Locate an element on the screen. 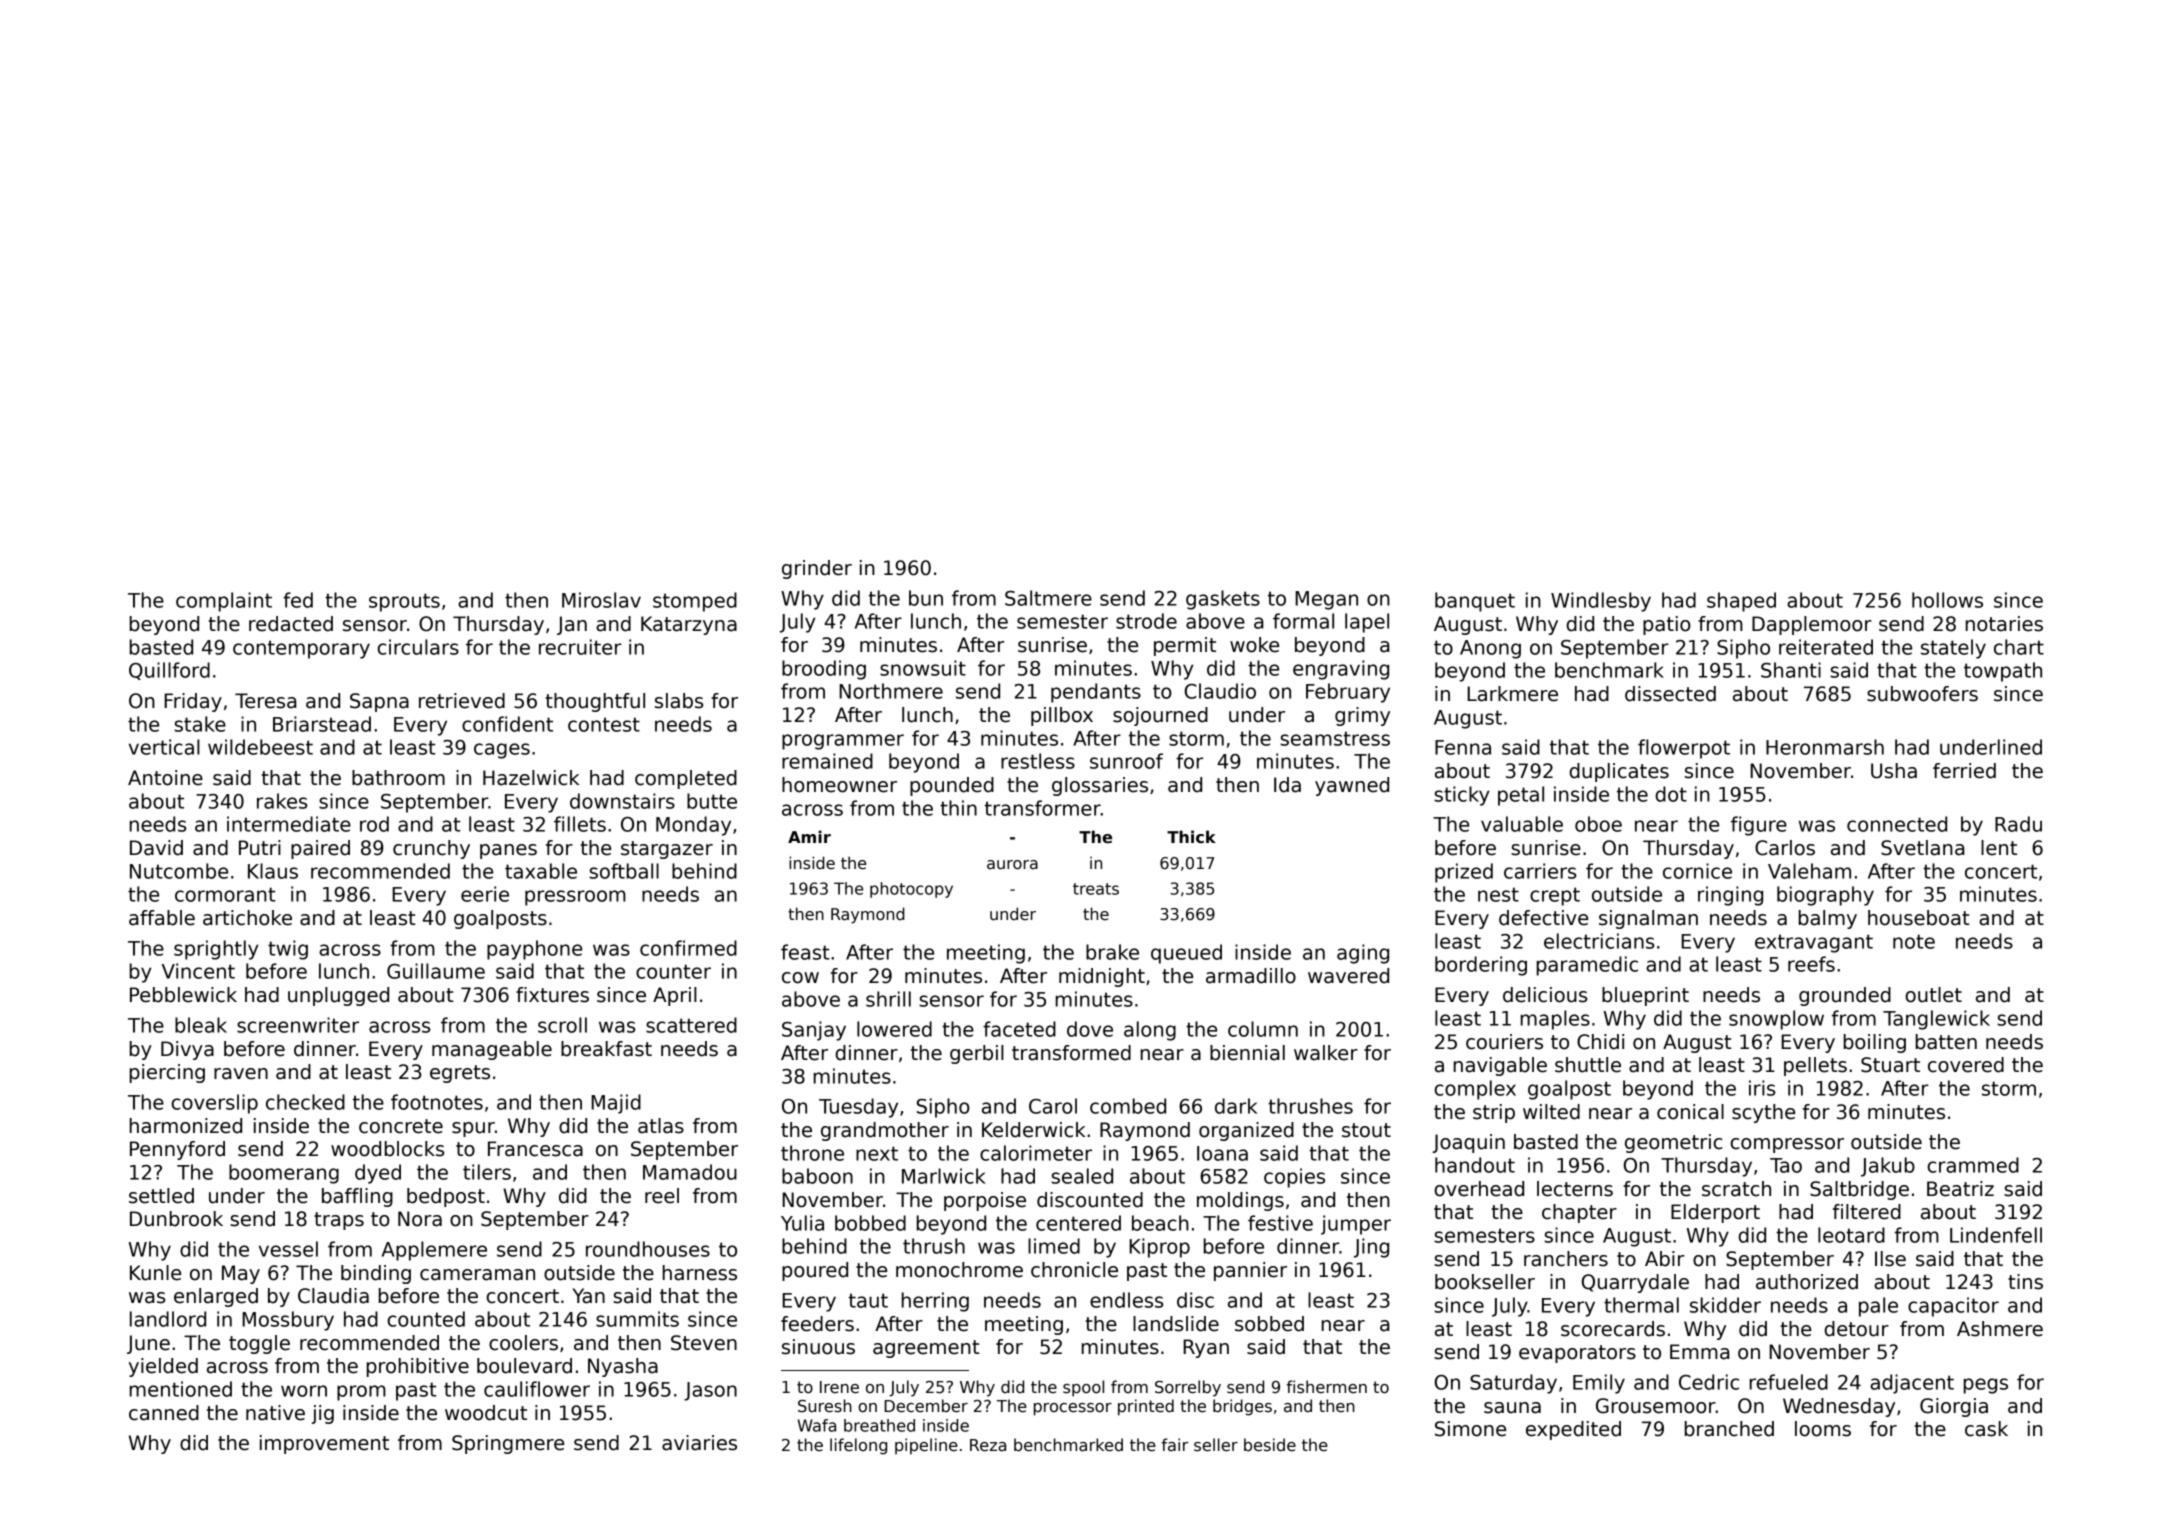  unplugged is located at coordinates (338, 996).
